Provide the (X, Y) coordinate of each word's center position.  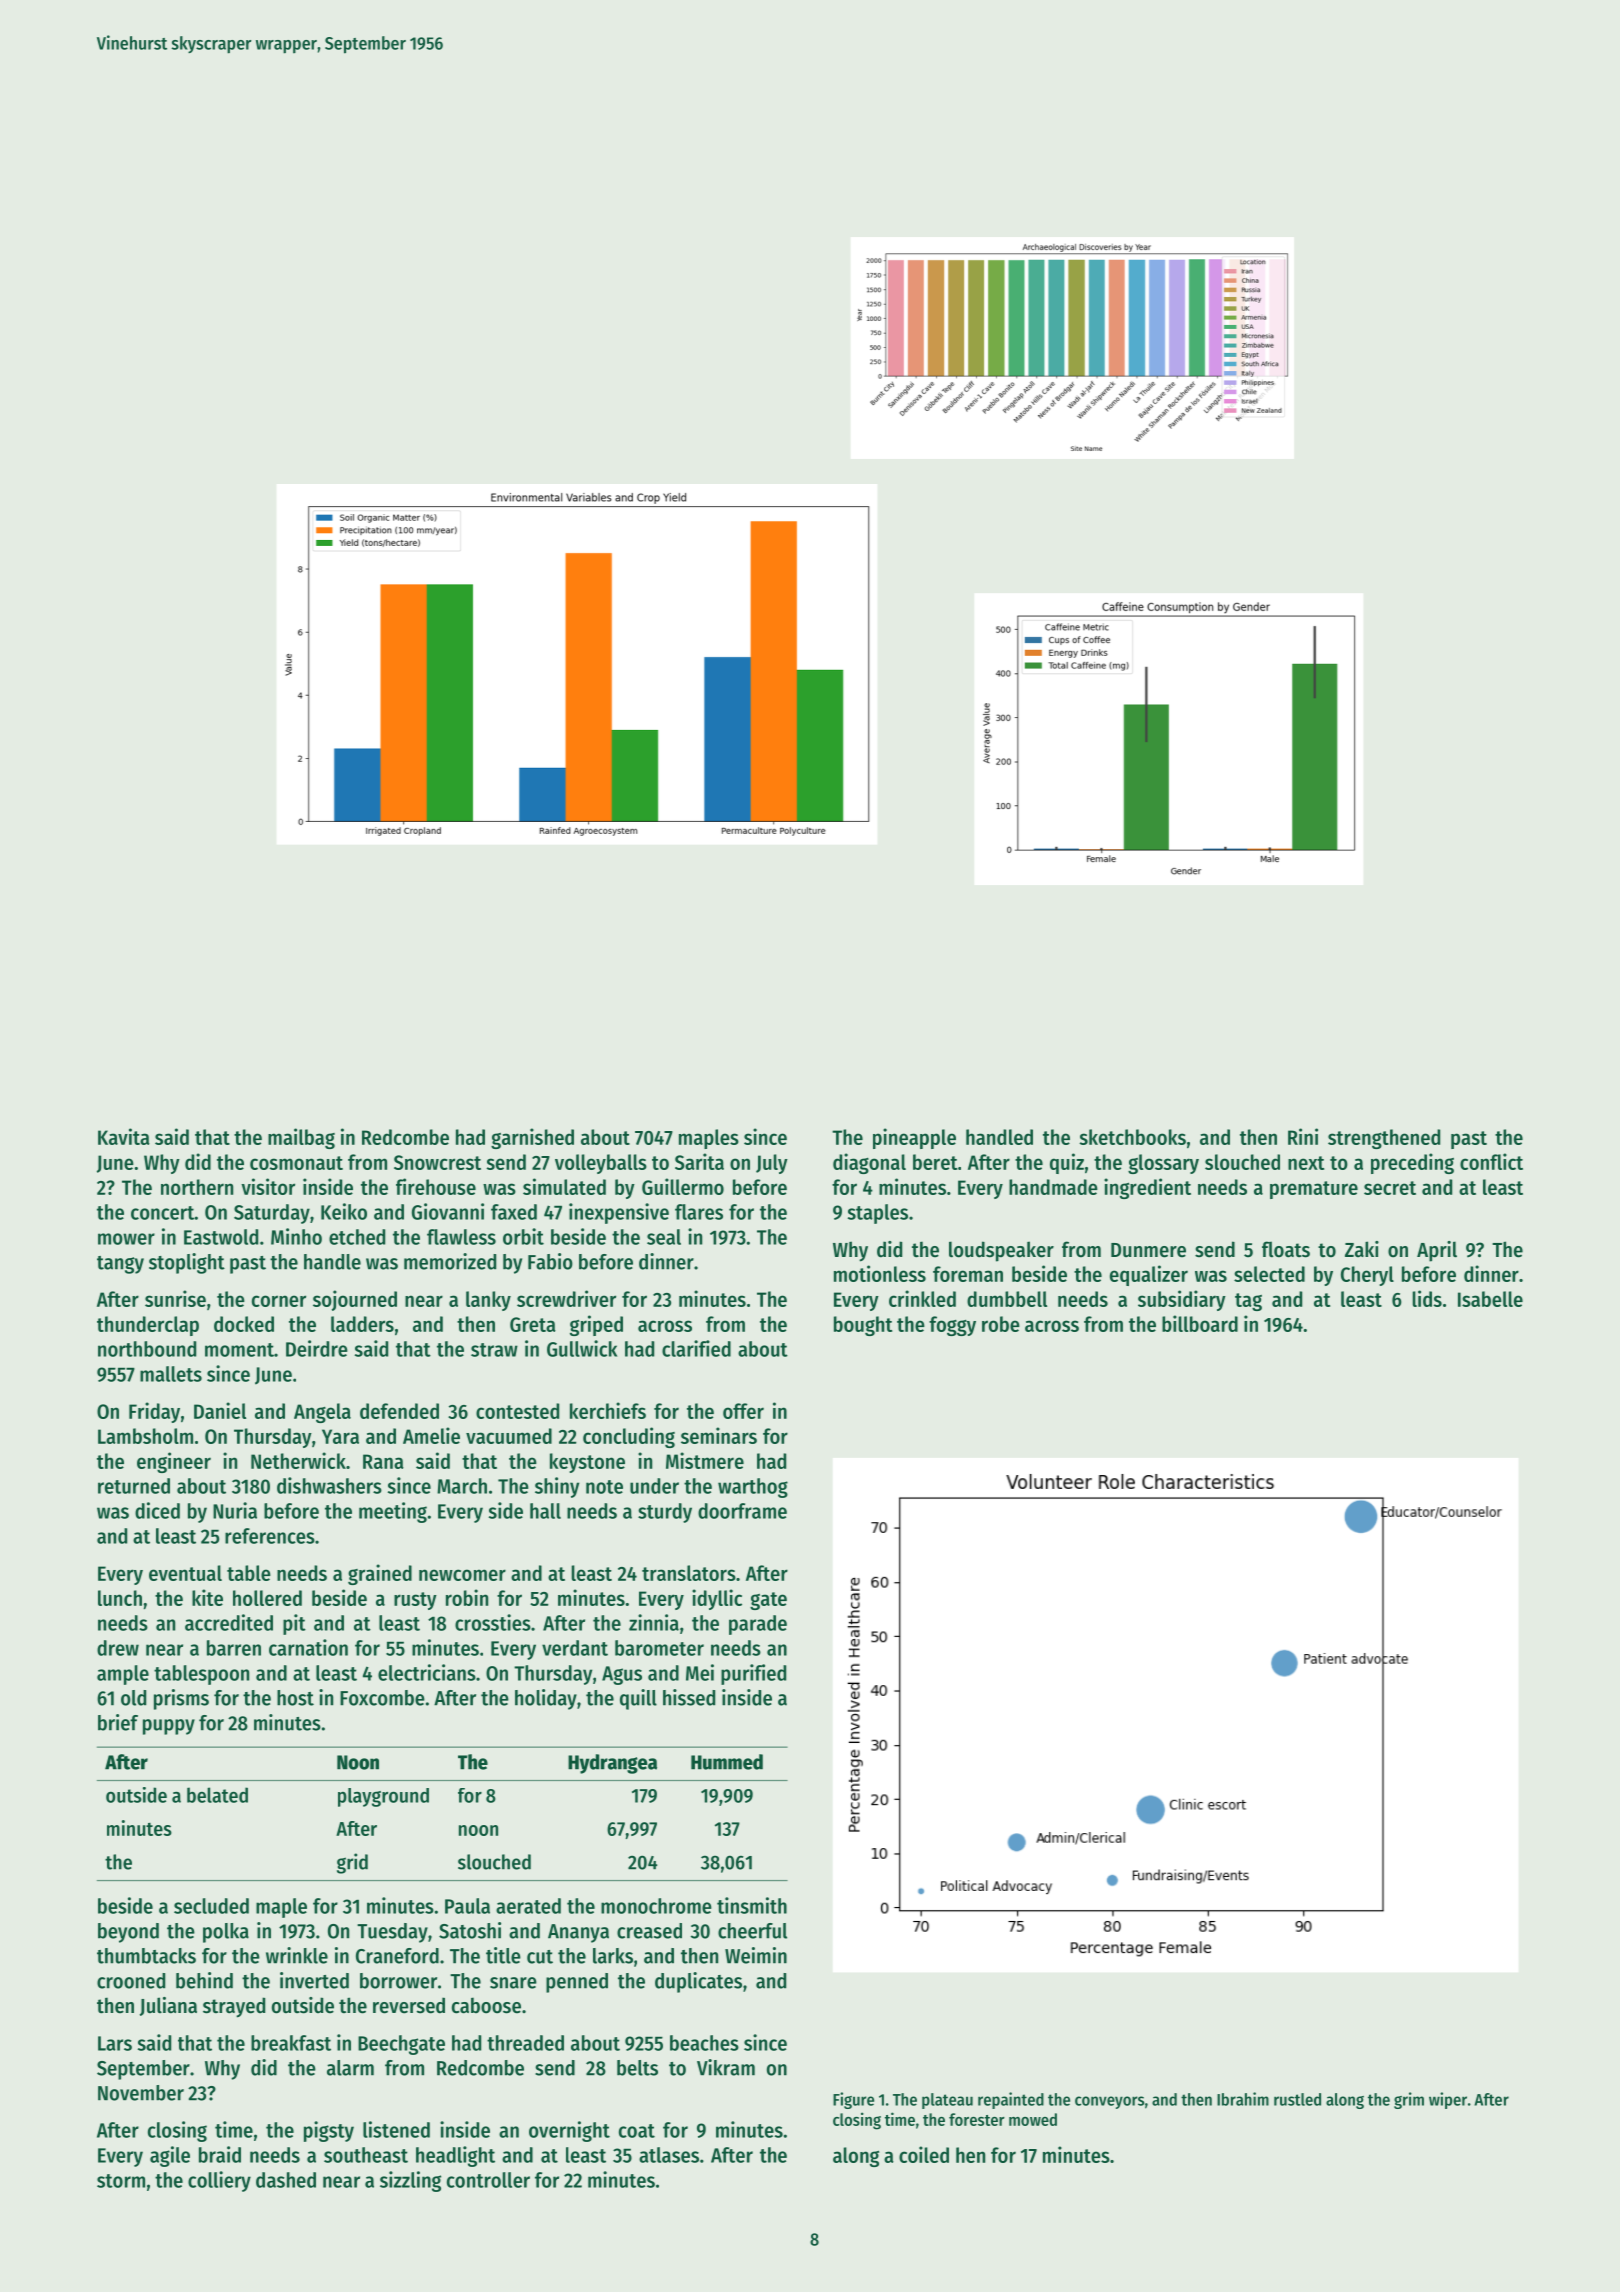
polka (226, 1933)
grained (380, 1574)
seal (664, 1237)
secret (1390, 1188)
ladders (362, 1324)
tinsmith (752, 1905)
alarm (350, 2068)
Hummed (727, 1762)
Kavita (124, 1136)
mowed (1033, 2119)
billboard (1200, 1323)
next (1306, 1163)
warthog (753, 1488)
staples (878, 1214)
